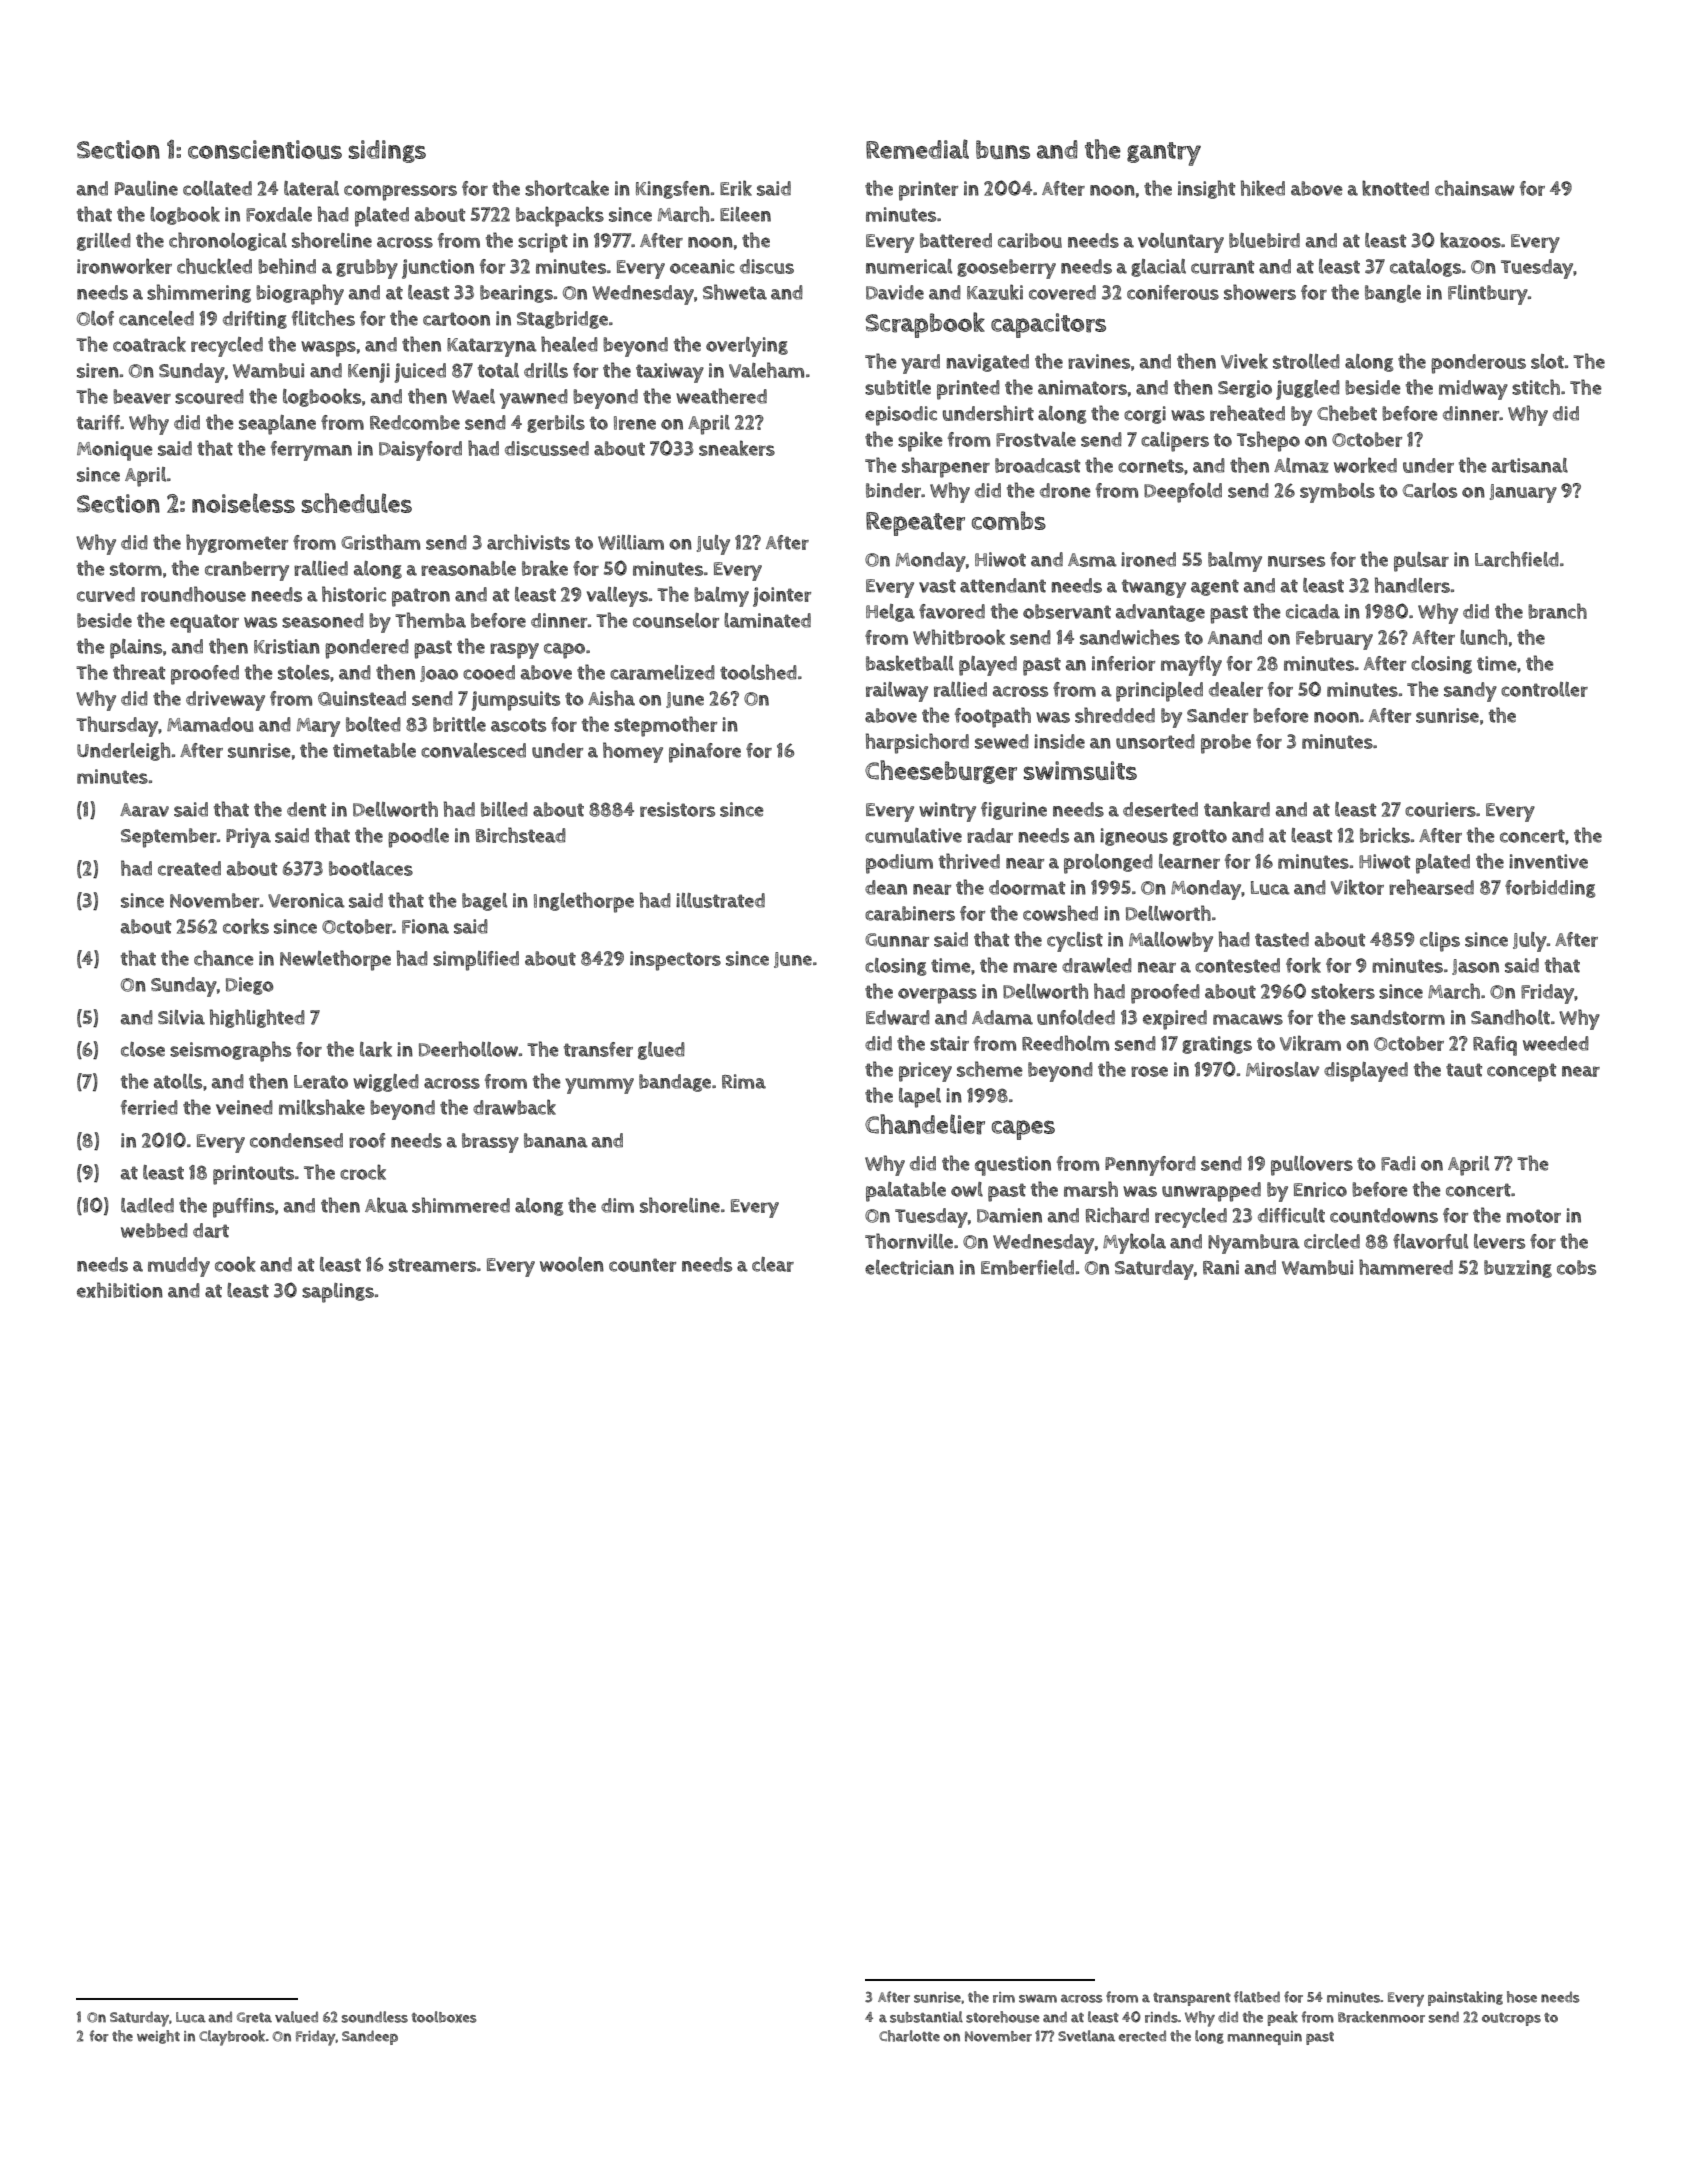  I want to click on railway, so click(897, 692).
